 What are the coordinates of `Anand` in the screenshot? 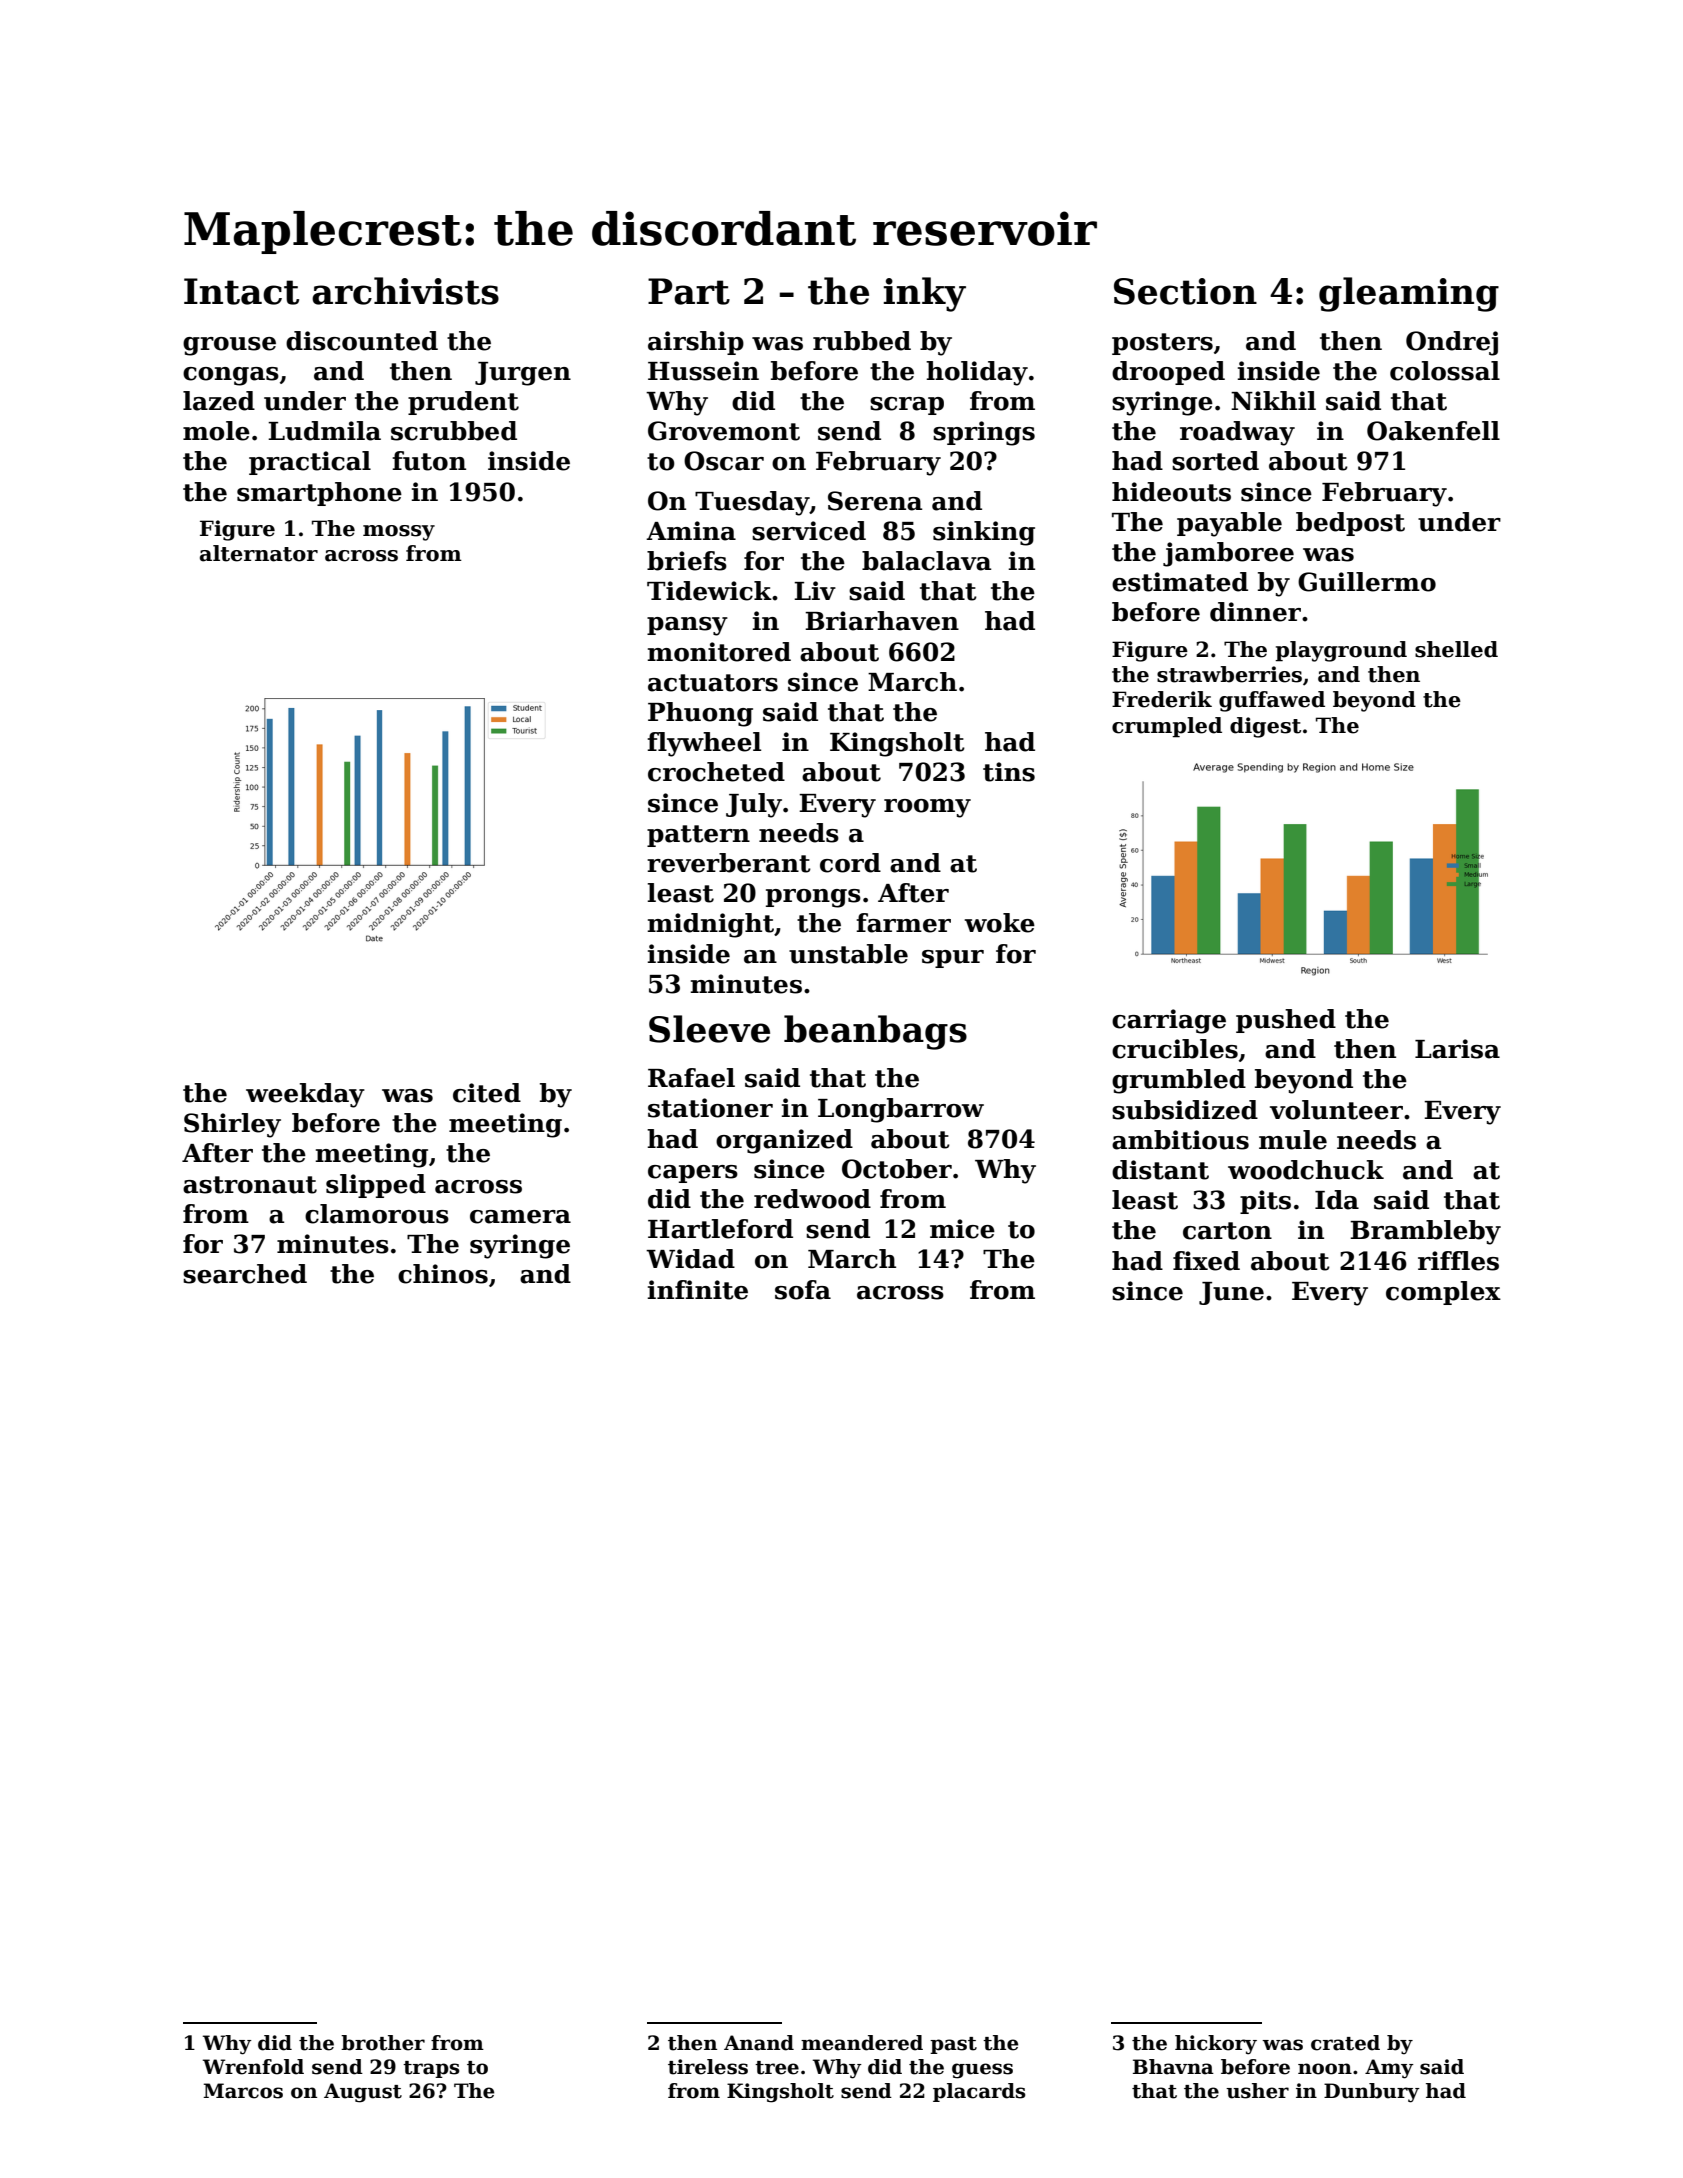 It's located at (759, 2043).
